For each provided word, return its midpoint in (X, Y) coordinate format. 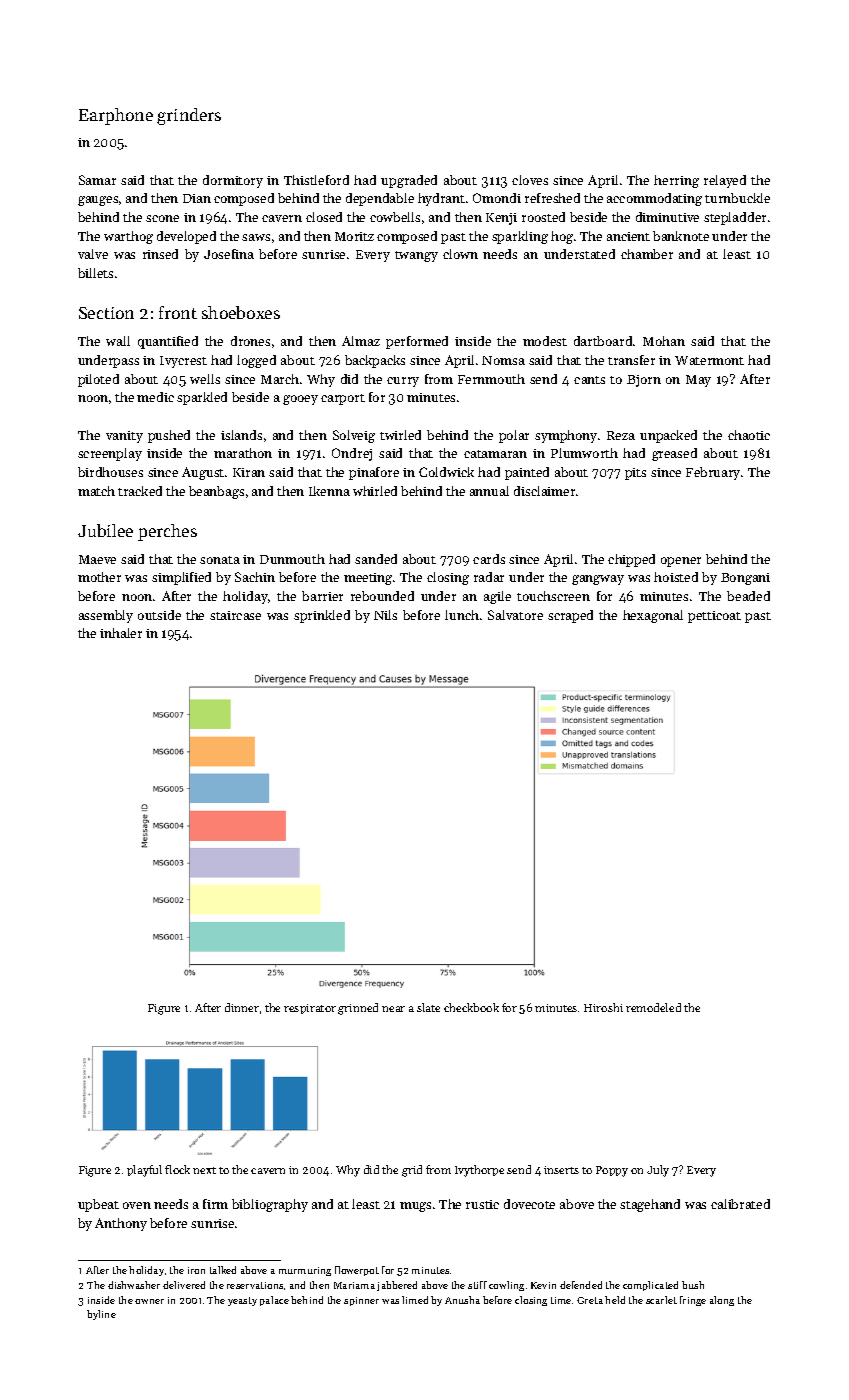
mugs (415, 1207)
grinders (189, 116)
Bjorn (644, 381)
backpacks (375, 361)
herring (676, 181)
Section (106, 313)
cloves (530, 180)
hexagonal (653, 616)
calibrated (740, 1204)
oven (137, 1205)
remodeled (653, 1007)
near (393, 1009)
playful (144, 1171)
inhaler (121, 633)
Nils (385, 615)
